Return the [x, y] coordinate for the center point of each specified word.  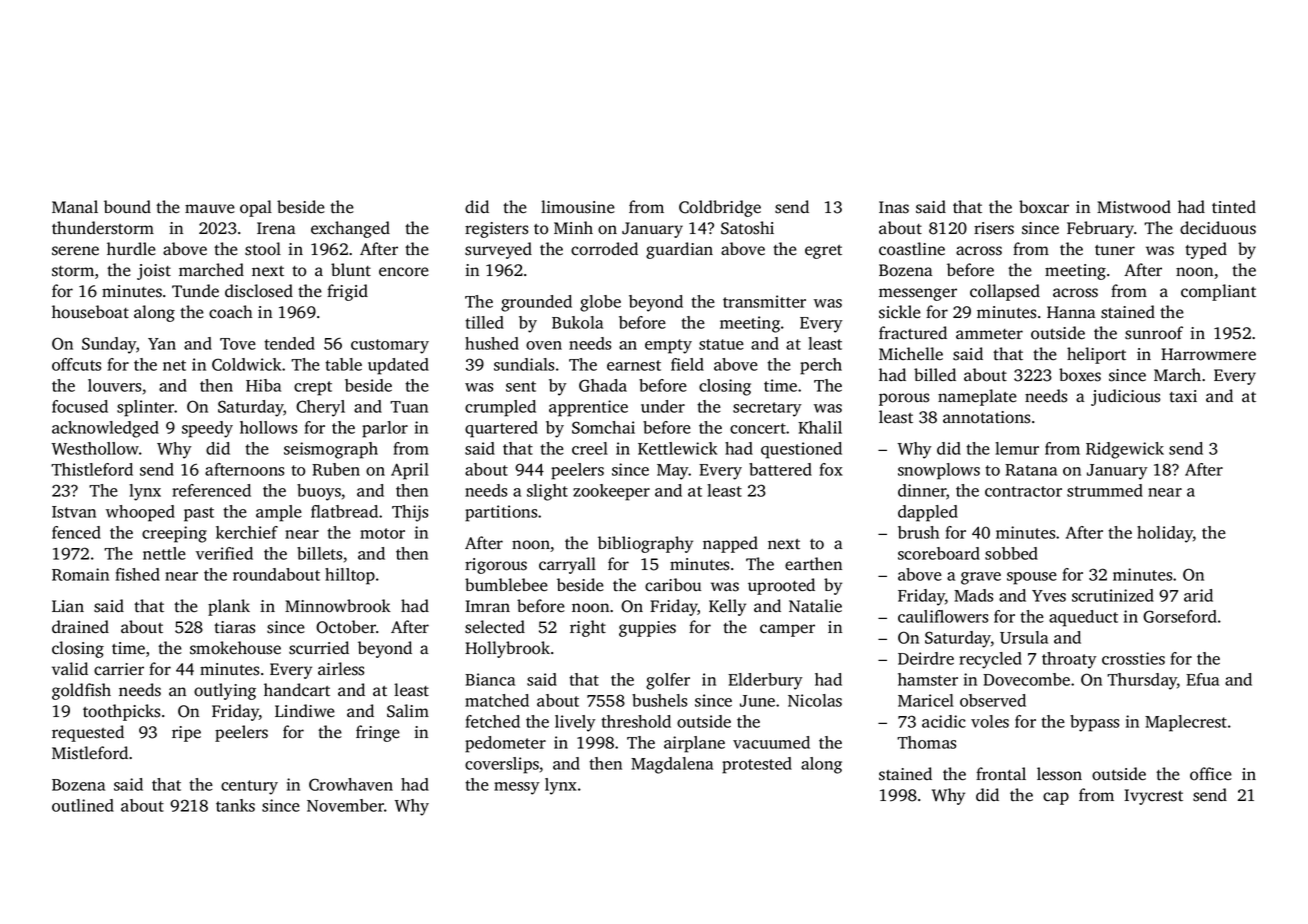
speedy [207, 429]
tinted [1234, 207]
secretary [767, 409]
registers [496, 230]
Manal [75, 206]
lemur [1017, 448]
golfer [668, 681]
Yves [1049, 596]
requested [88, 733]
